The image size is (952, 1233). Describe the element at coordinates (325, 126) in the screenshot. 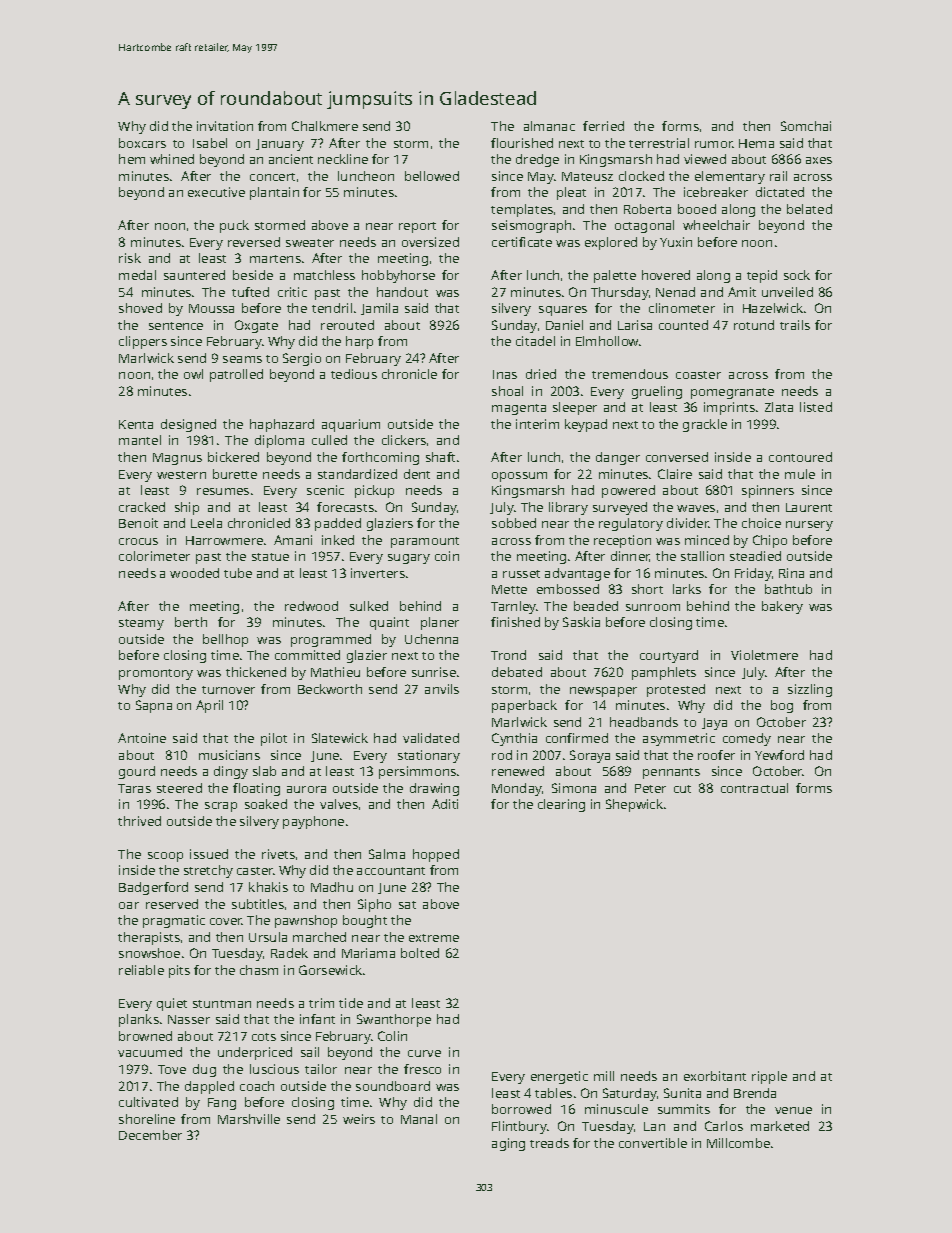

I see `Chalkmere` at that location.
